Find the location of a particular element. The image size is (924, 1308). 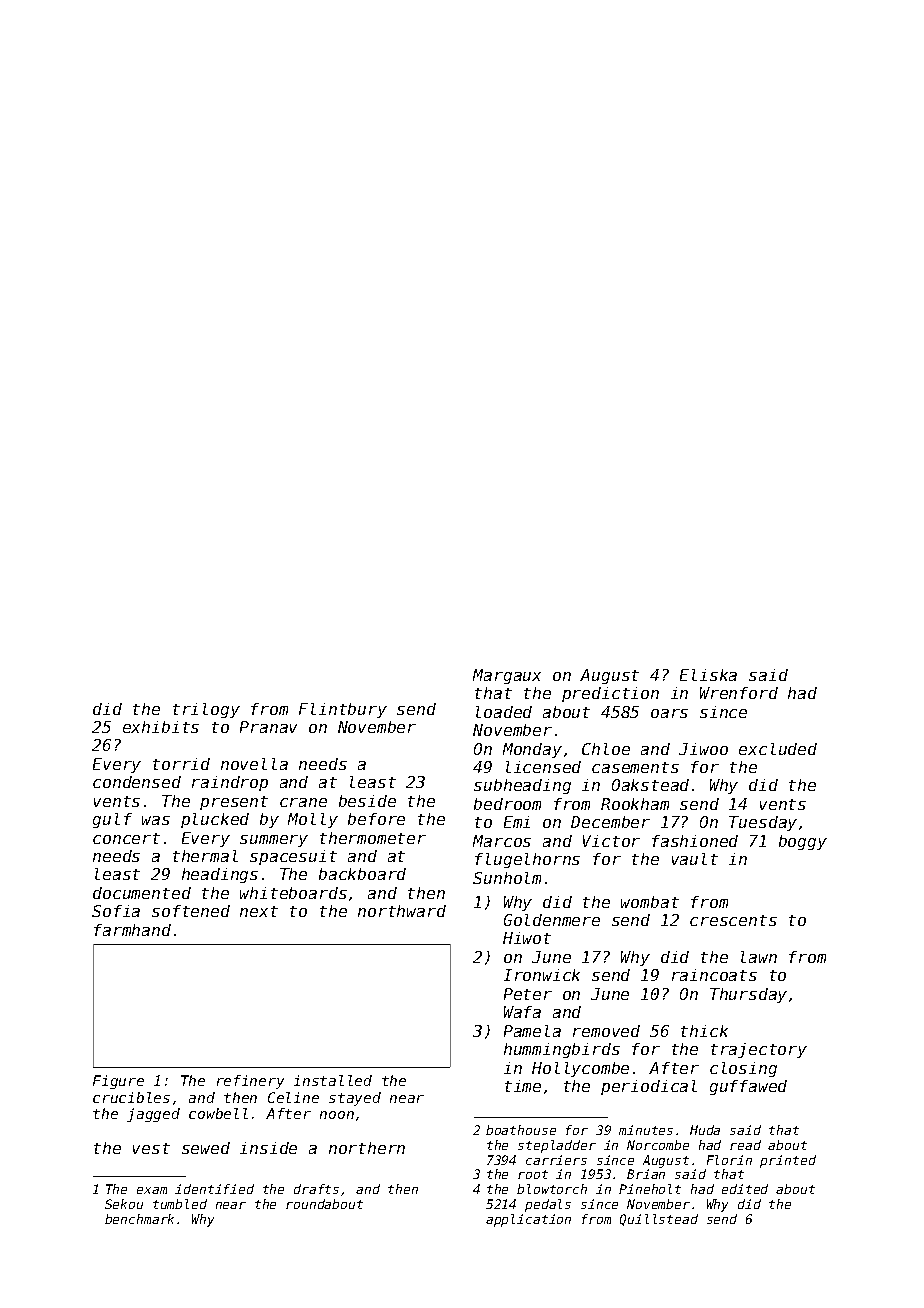

Pranav is located at coordinates (268, 727).
